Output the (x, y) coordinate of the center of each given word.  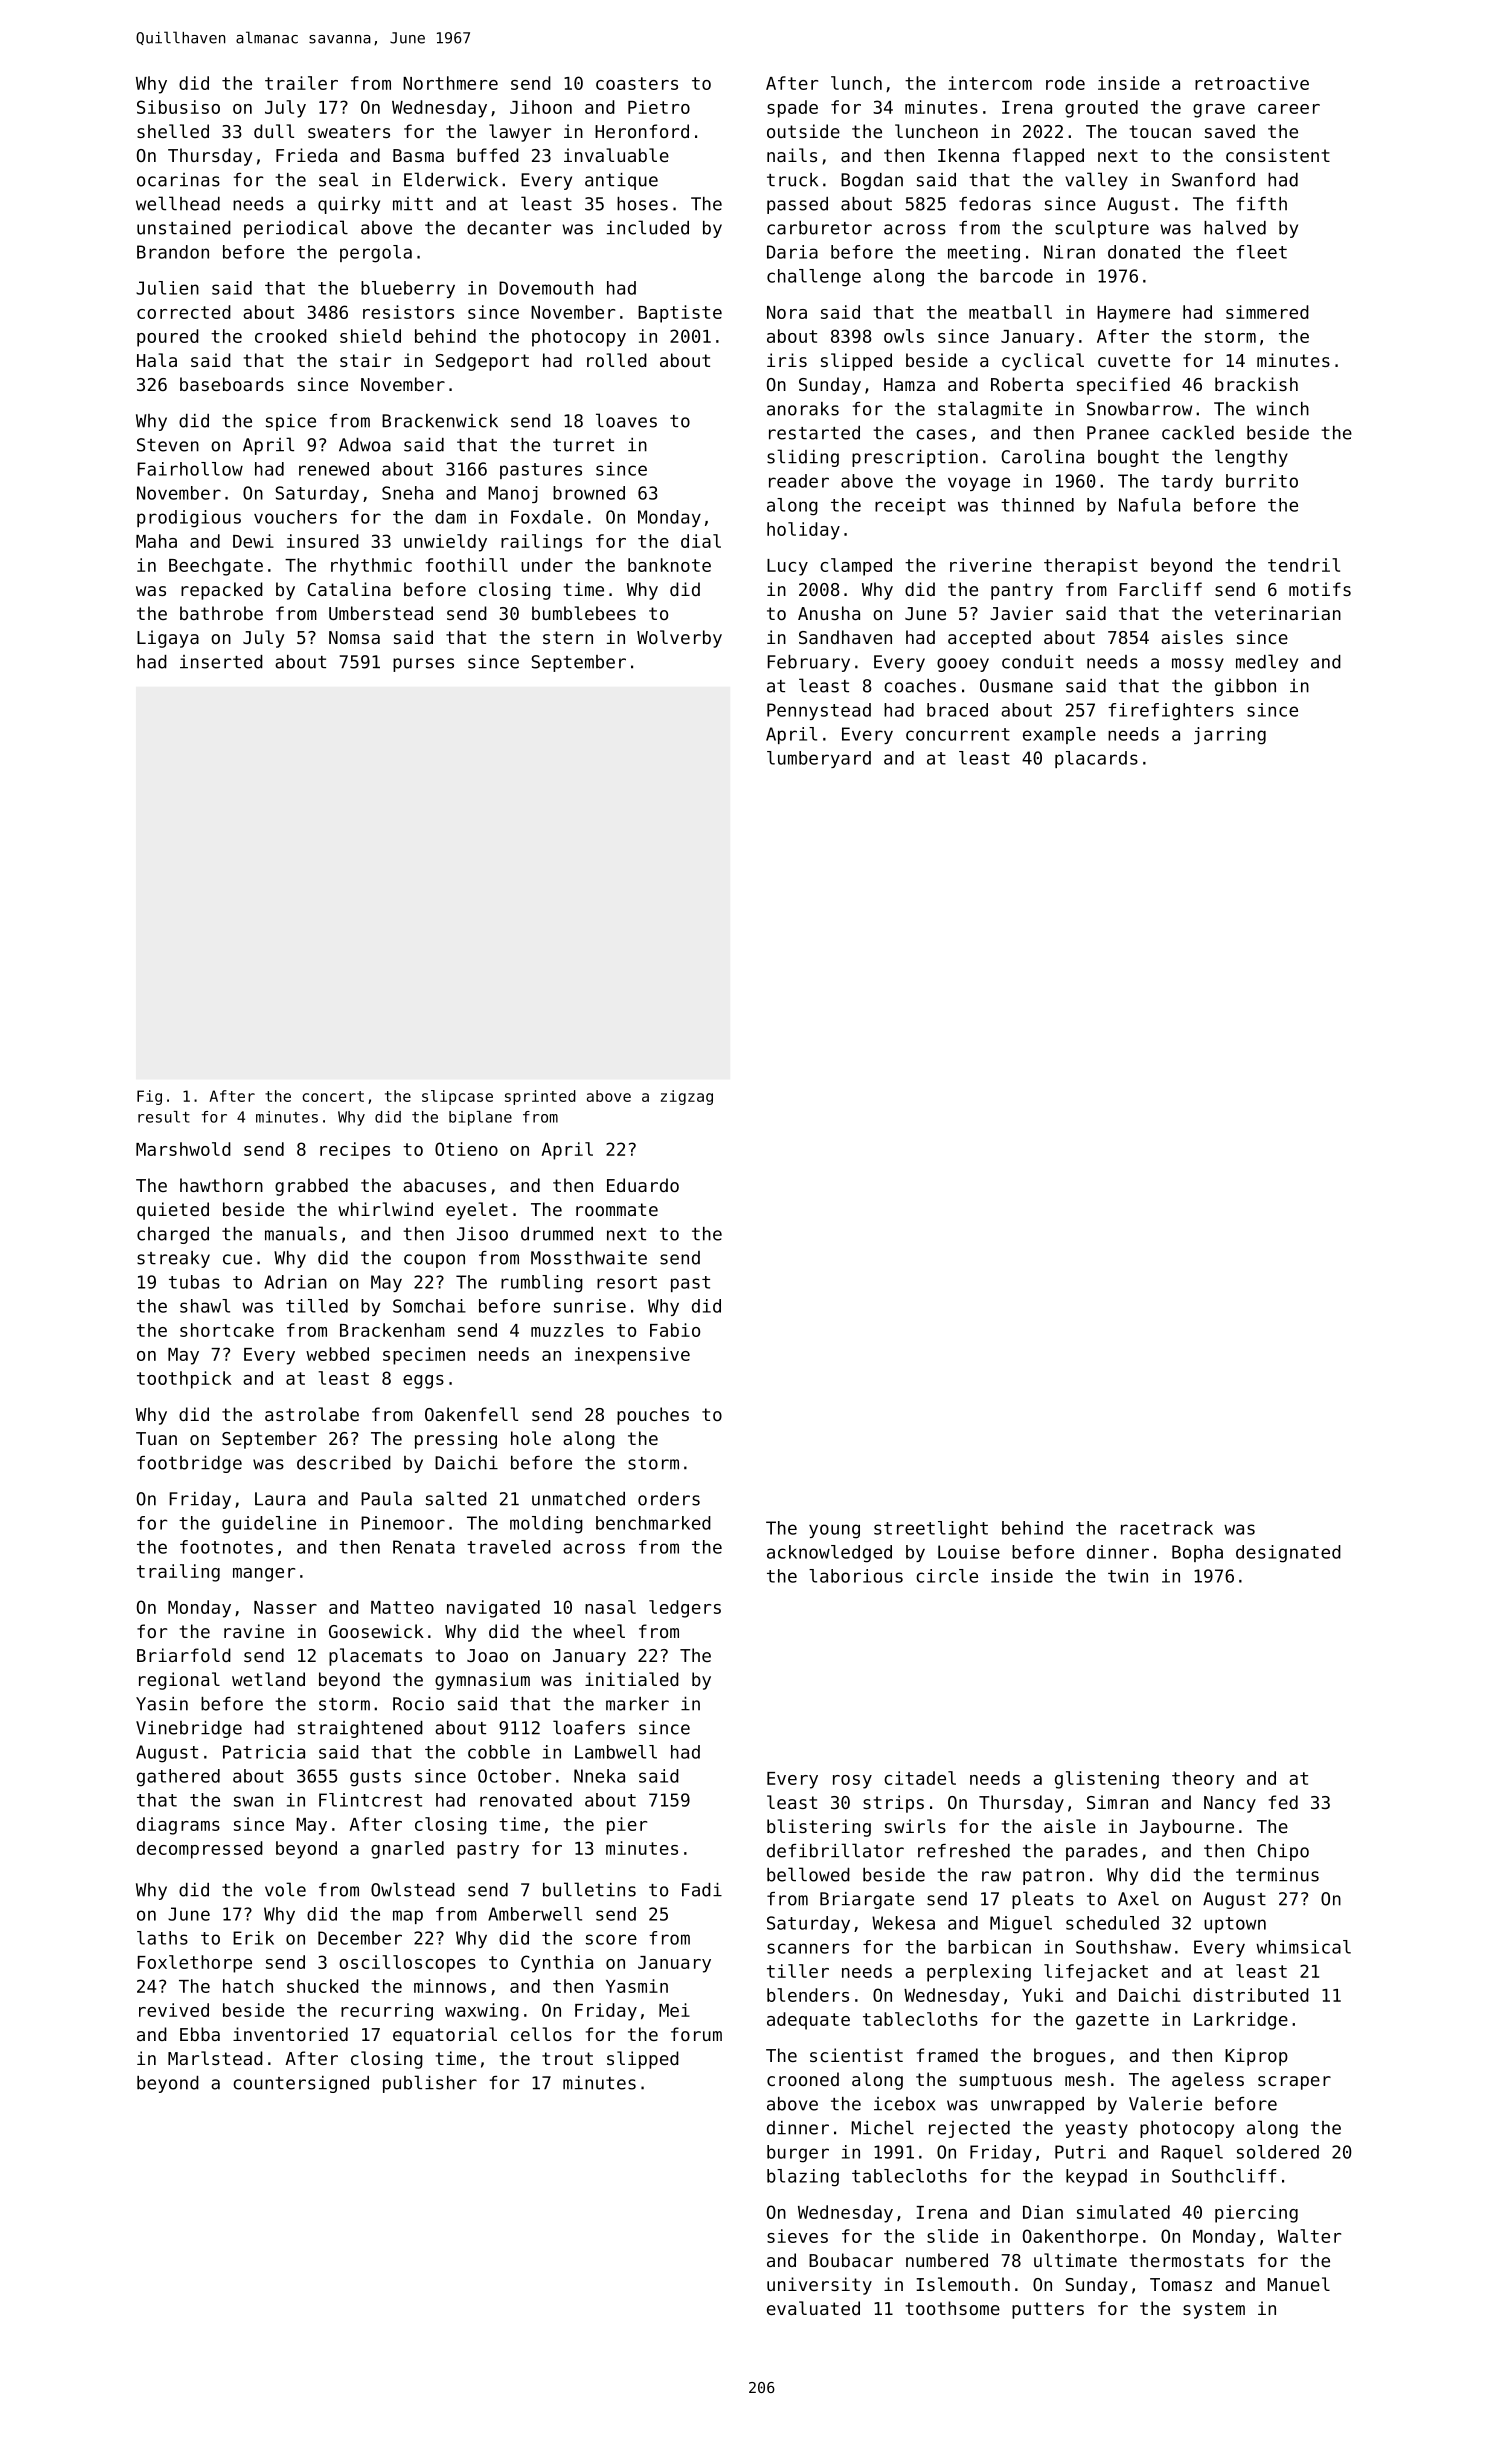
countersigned (301, 2084)
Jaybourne (1187, 1828)
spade (792, 109)
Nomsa (354, 637)
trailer (301, 83)
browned (589, 493)
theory (1203, 1780)
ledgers (685, 1609)
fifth (1262, 204)
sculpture (1102, 229)
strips (893, 1804)
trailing (178, 1573)
